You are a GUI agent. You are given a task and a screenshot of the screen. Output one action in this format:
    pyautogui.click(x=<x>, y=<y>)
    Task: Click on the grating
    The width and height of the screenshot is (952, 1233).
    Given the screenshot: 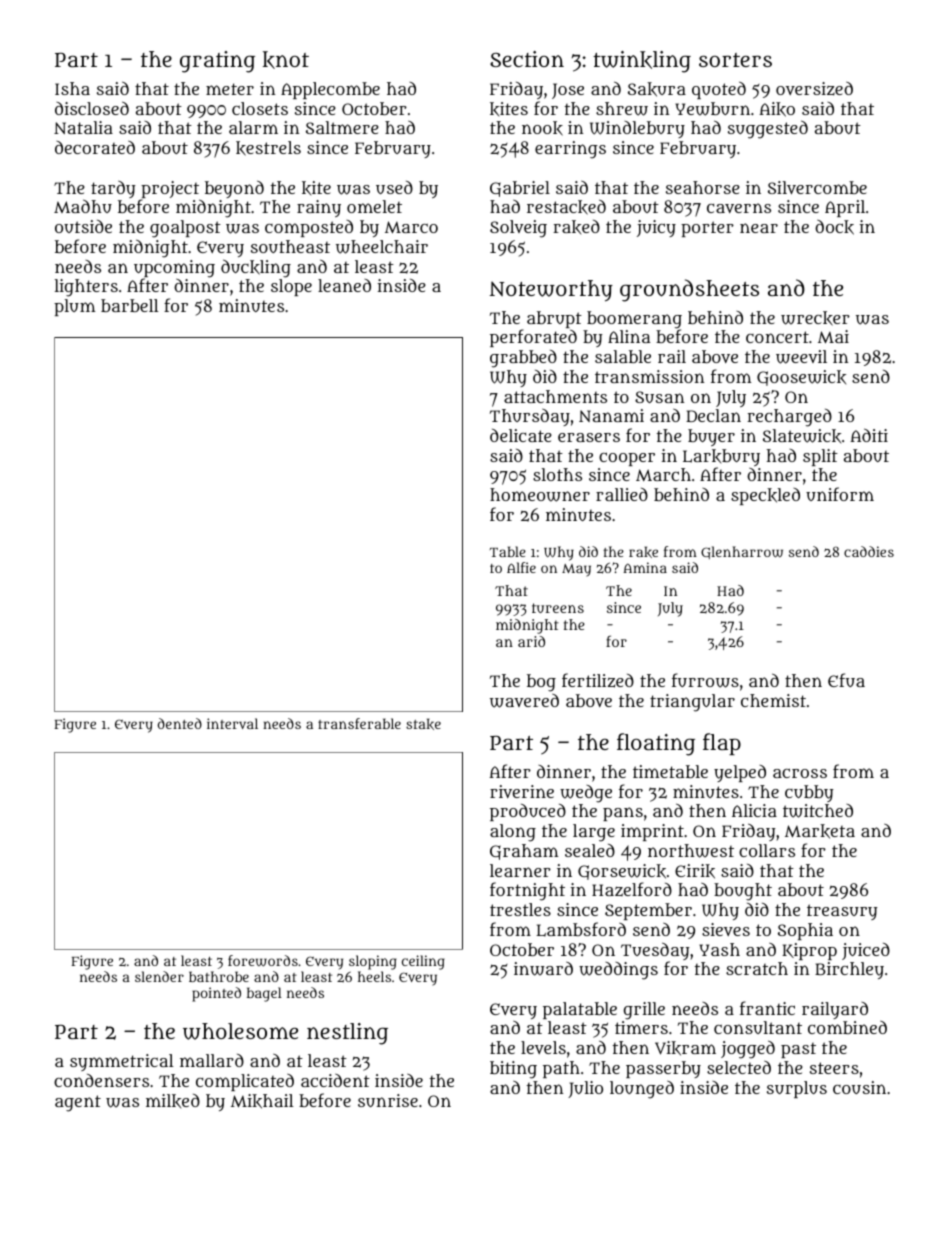 What is the action you would take?
    pyautogui.click(x=217, y=62)
